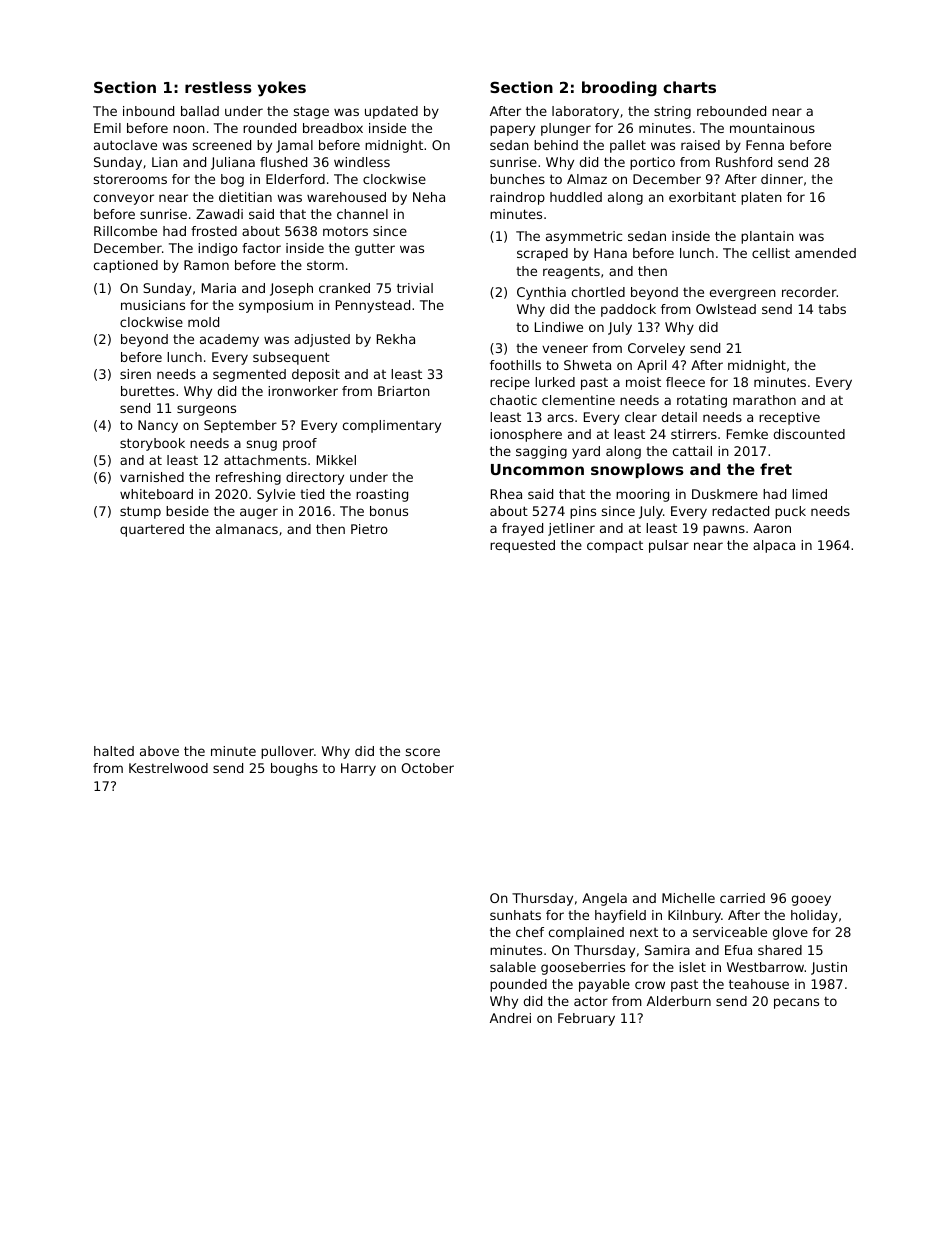 The image size is (952, 1233). I want to click on puck, so click(790, 512).
